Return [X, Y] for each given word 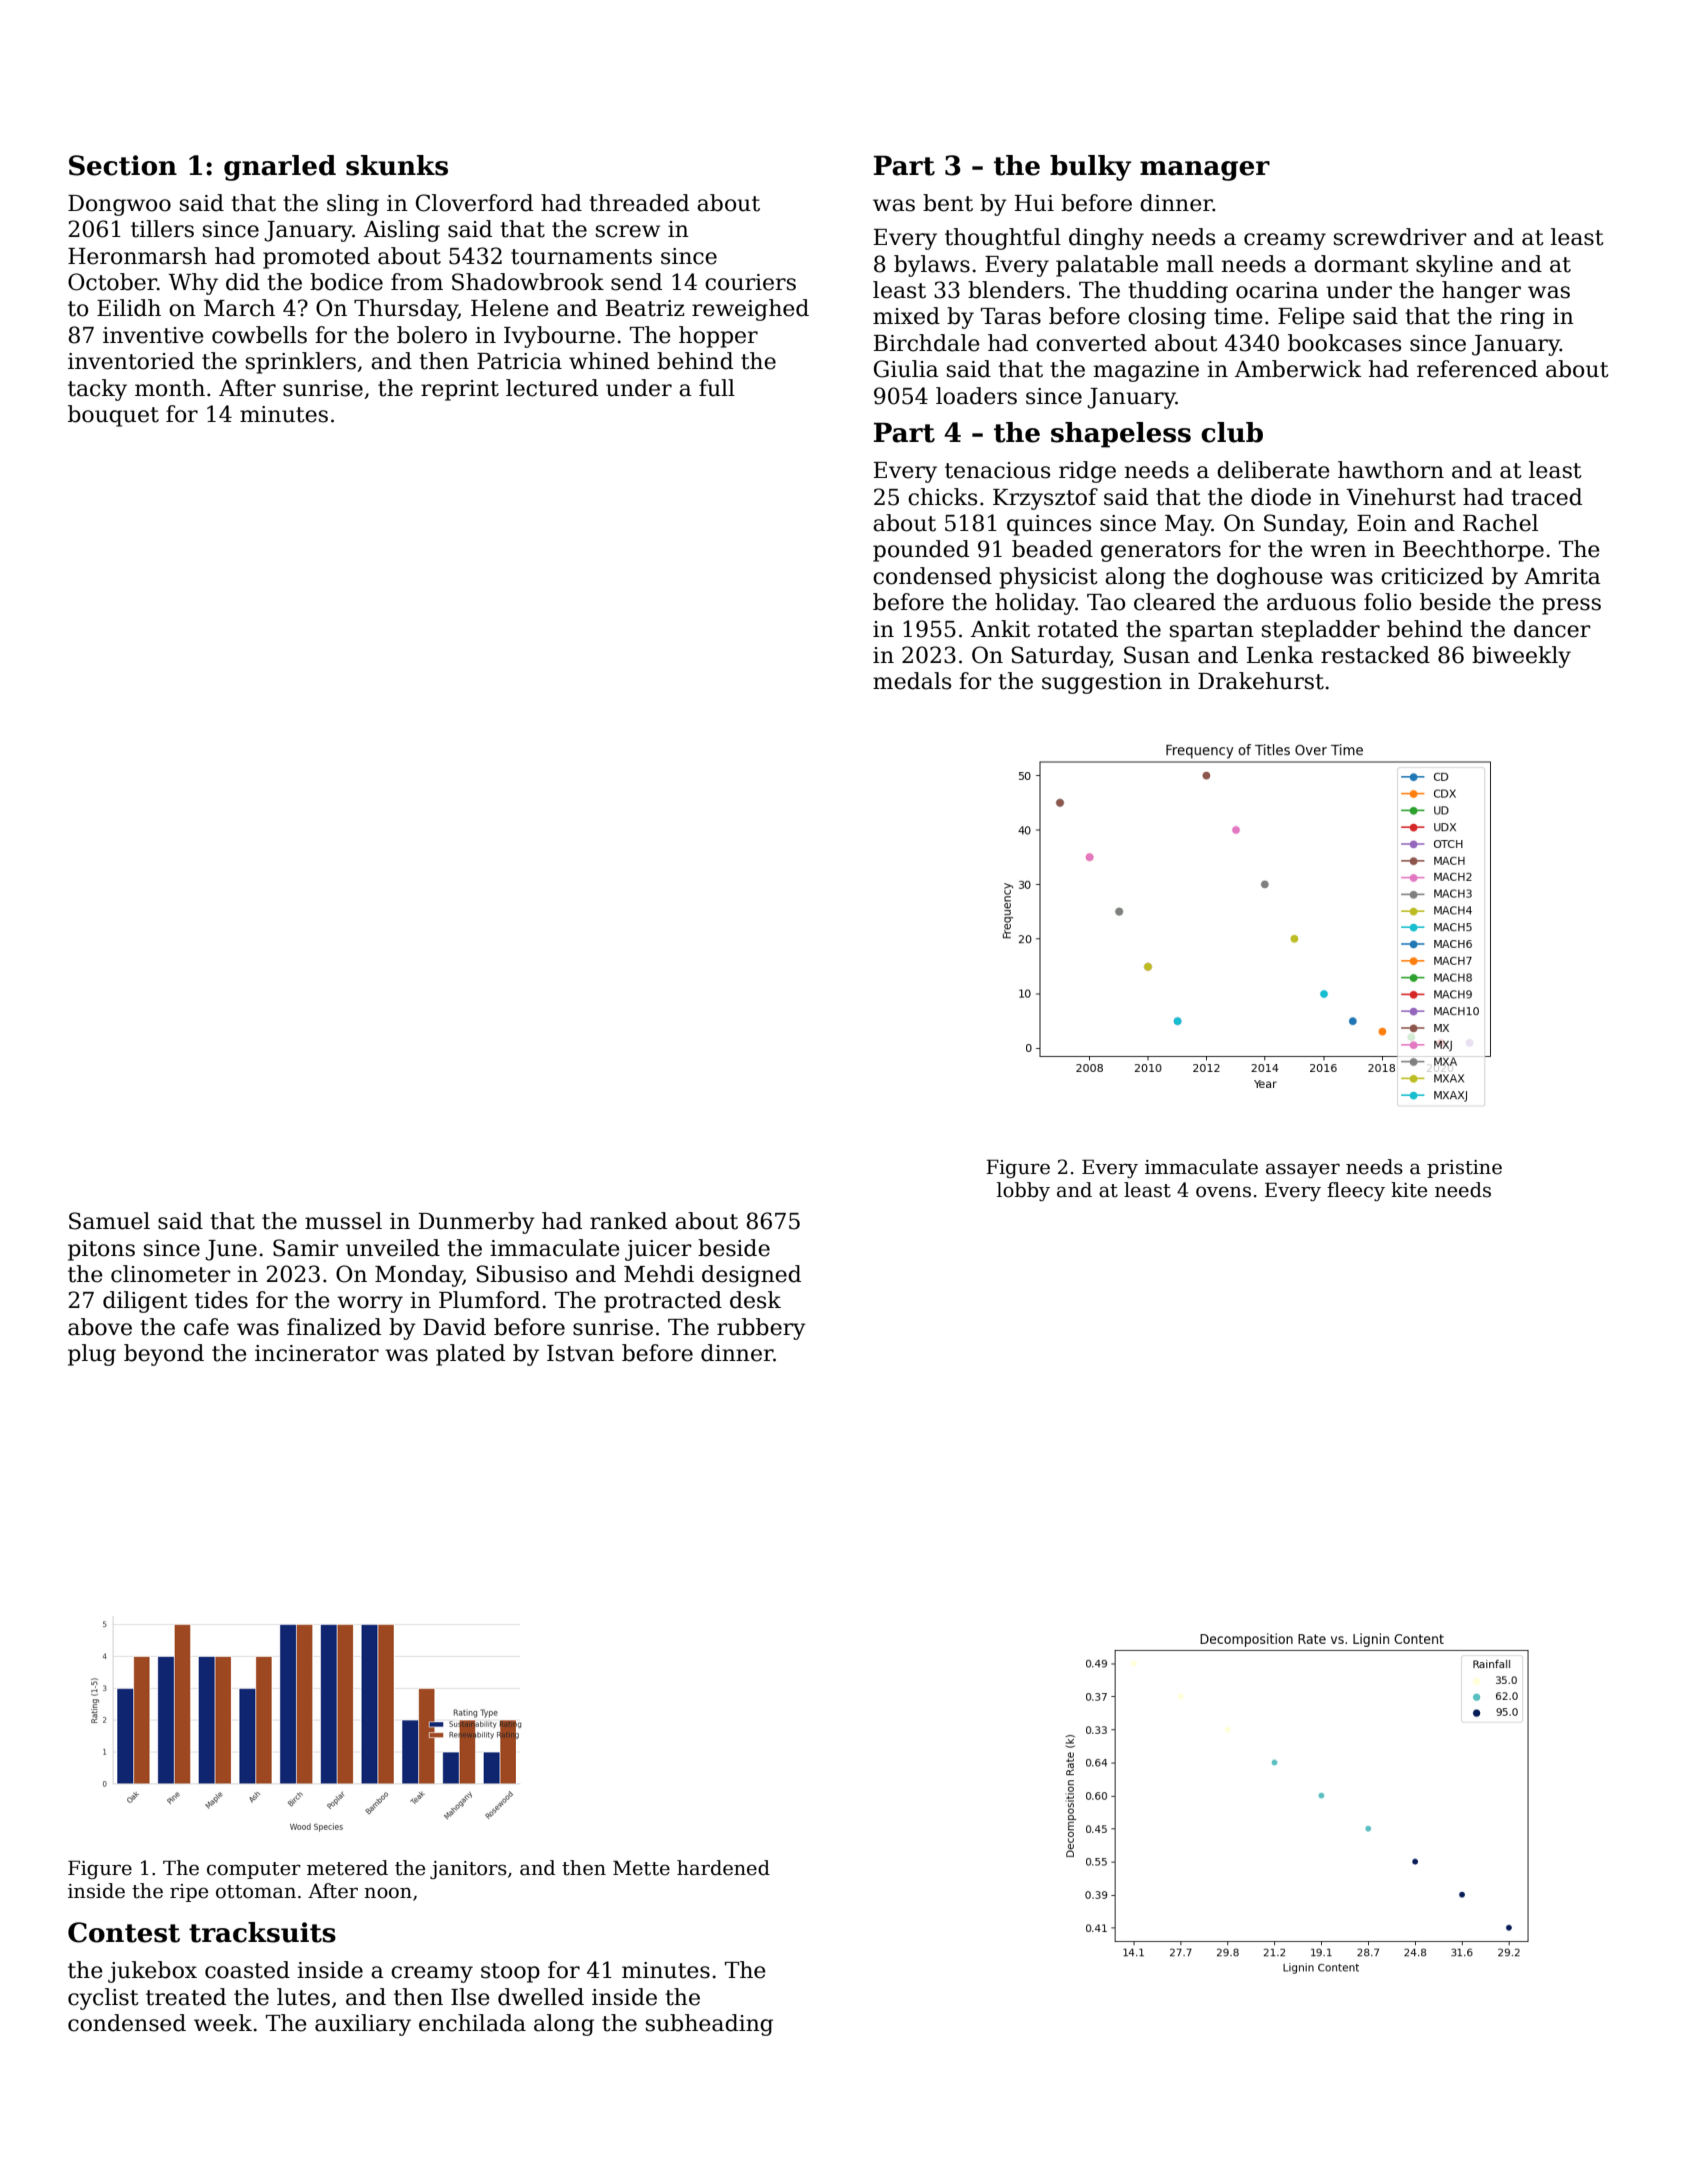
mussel [343, 1221]
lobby [1023, 1191]
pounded [921, 551]
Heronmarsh [137, 256]
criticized [1432, 576]
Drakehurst [1261, 681]
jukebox [152, 1972]
